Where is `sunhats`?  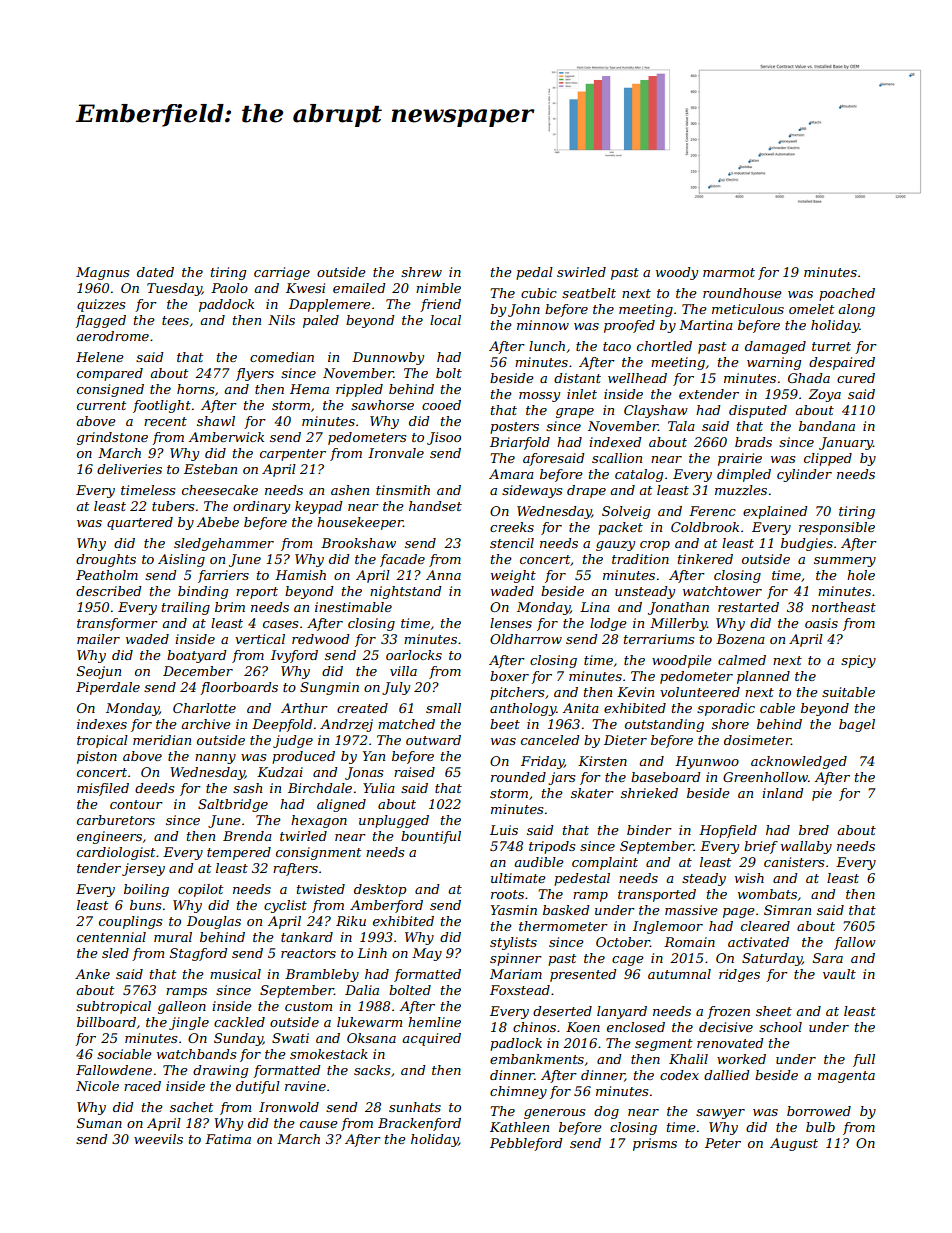 sunhats is located at coordinates (415, 1107).
